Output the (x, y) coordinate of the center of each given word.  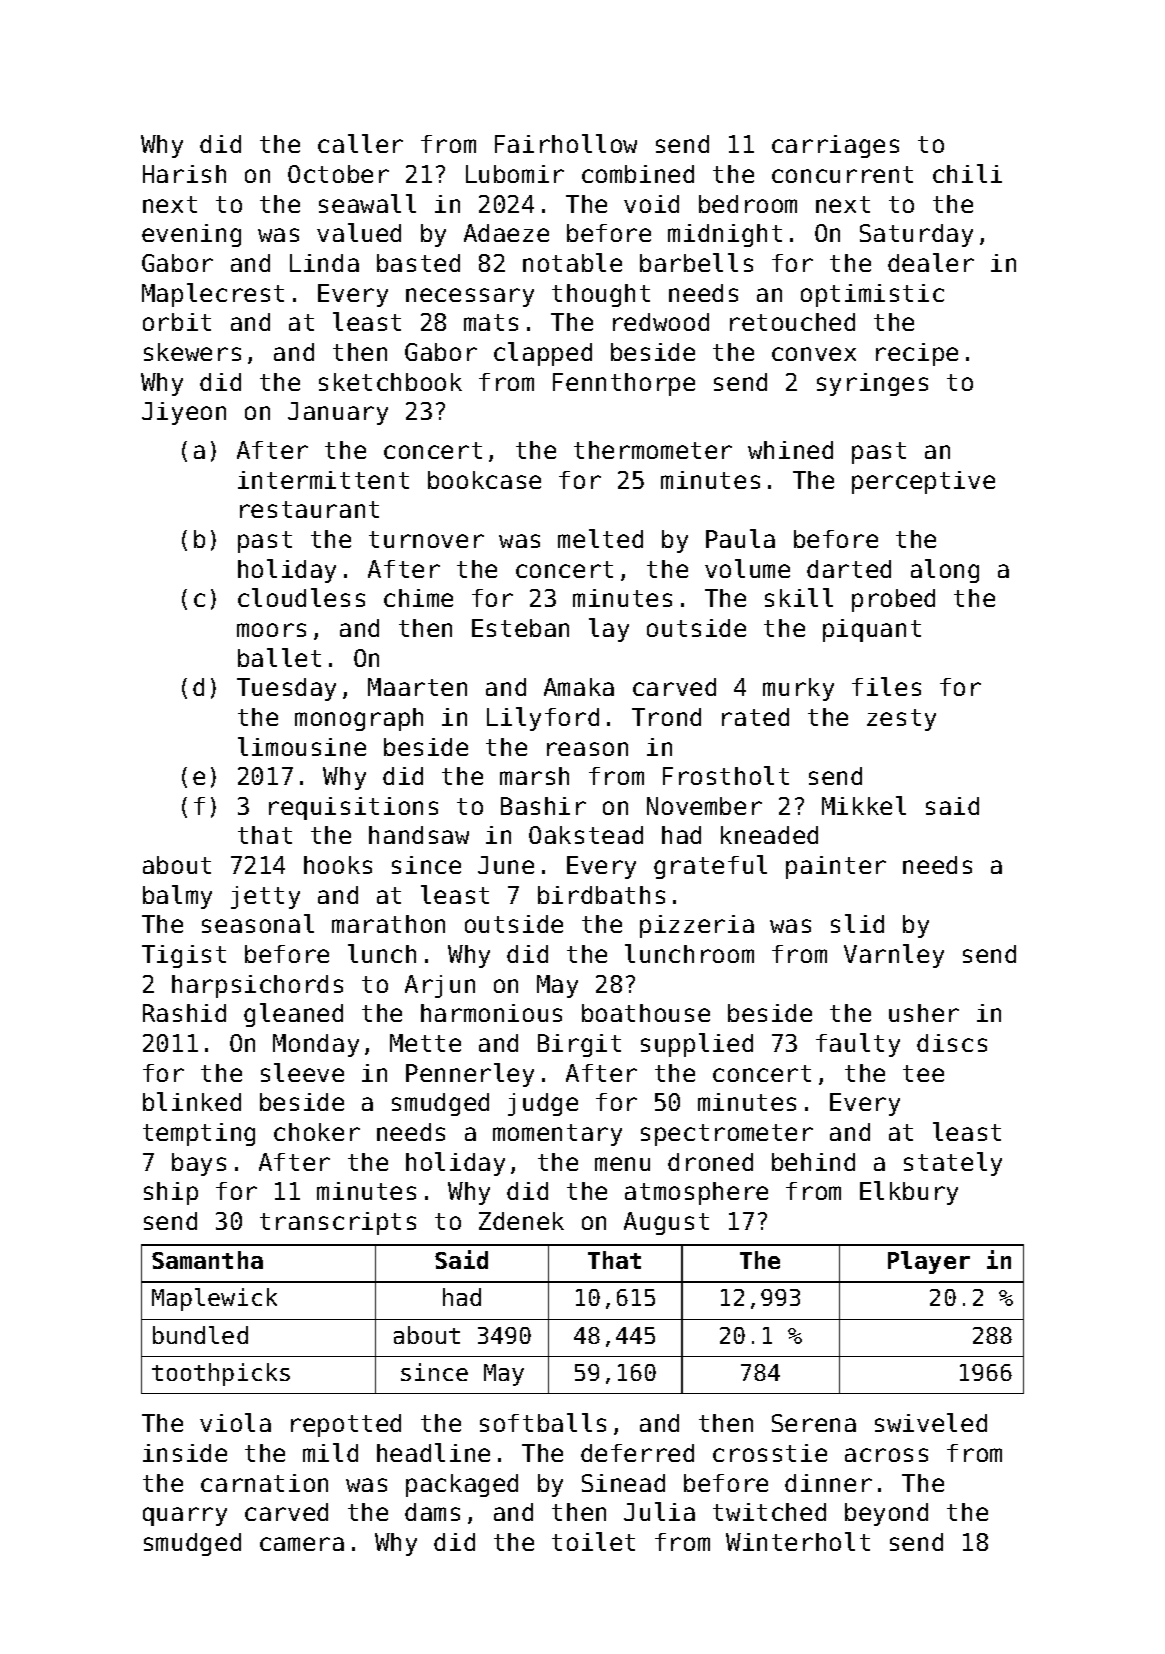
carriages (835, 146)
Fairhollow (566, 143)
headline (433, 1452)
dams (432, 1512)
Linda (324, 263)
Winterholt (798, 1541)
